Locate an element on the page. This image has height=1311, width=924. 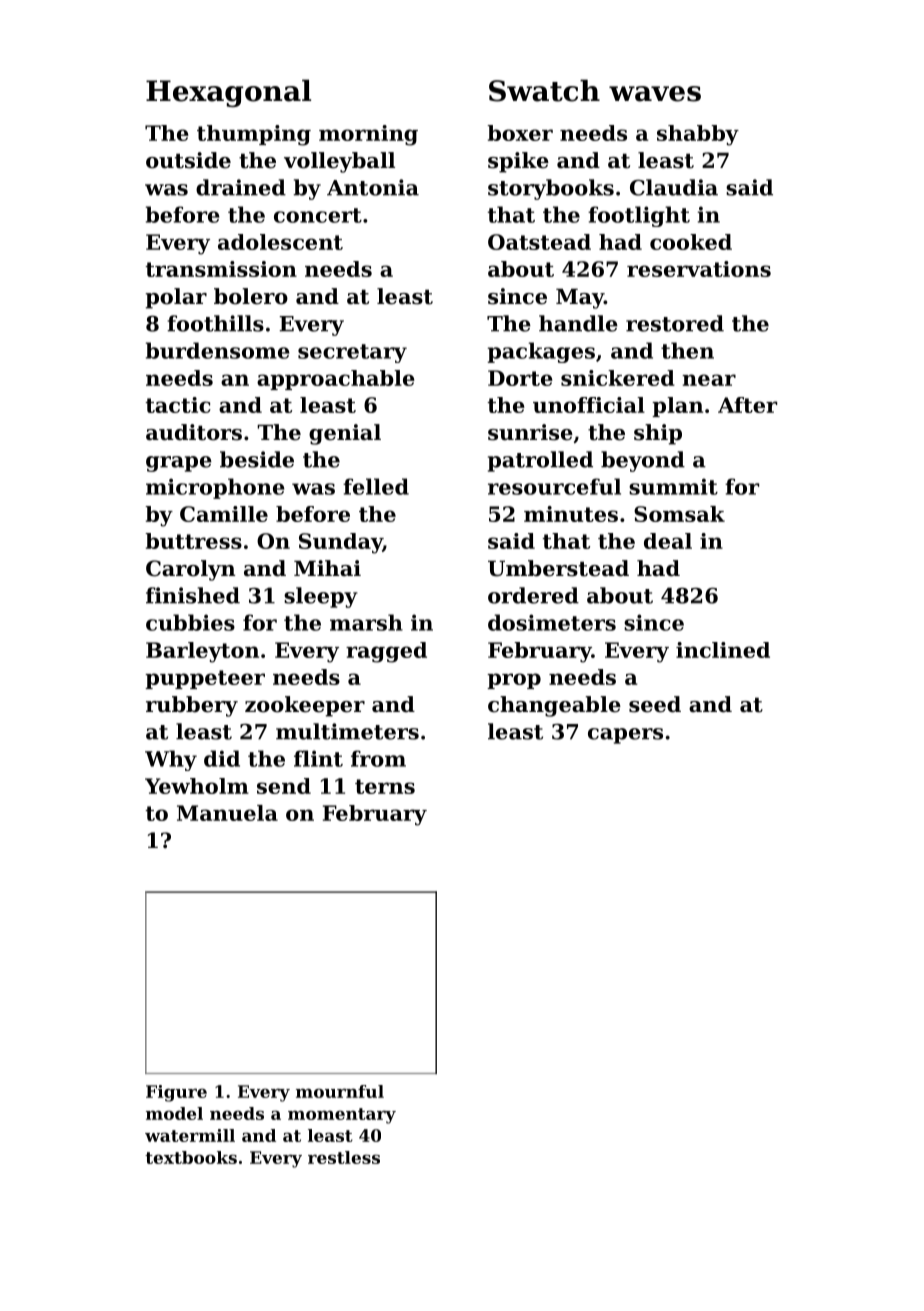
momentary is located at coordinates (342, 1116).
